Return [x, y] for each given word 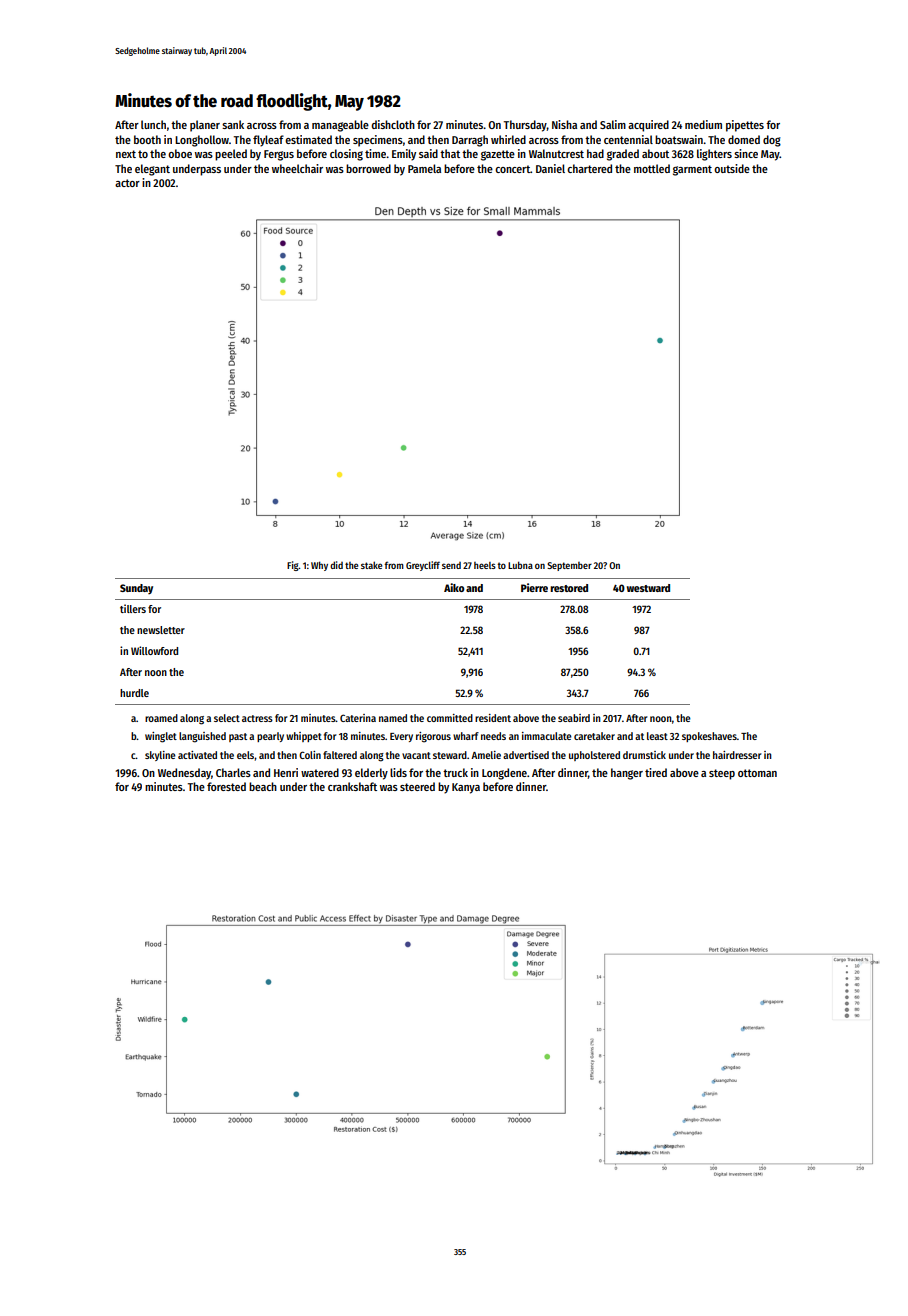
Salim [613, 124]
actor [127, 183]
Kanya [466, 788]
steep [722, 774]
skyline [160, 756]
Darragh [470, 141]
